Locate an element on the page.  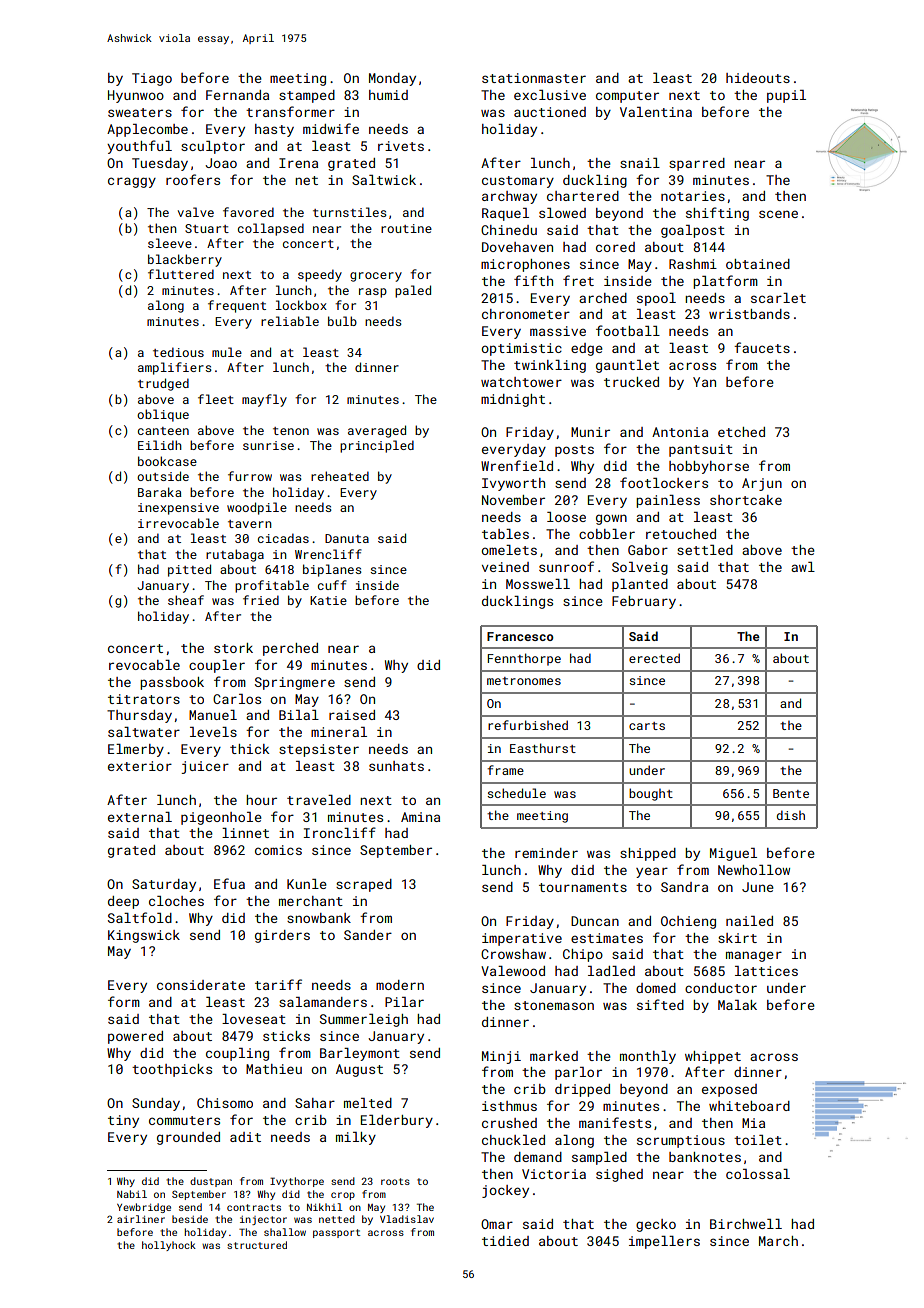
hollyhock is located at coordinates (169, 1246).
